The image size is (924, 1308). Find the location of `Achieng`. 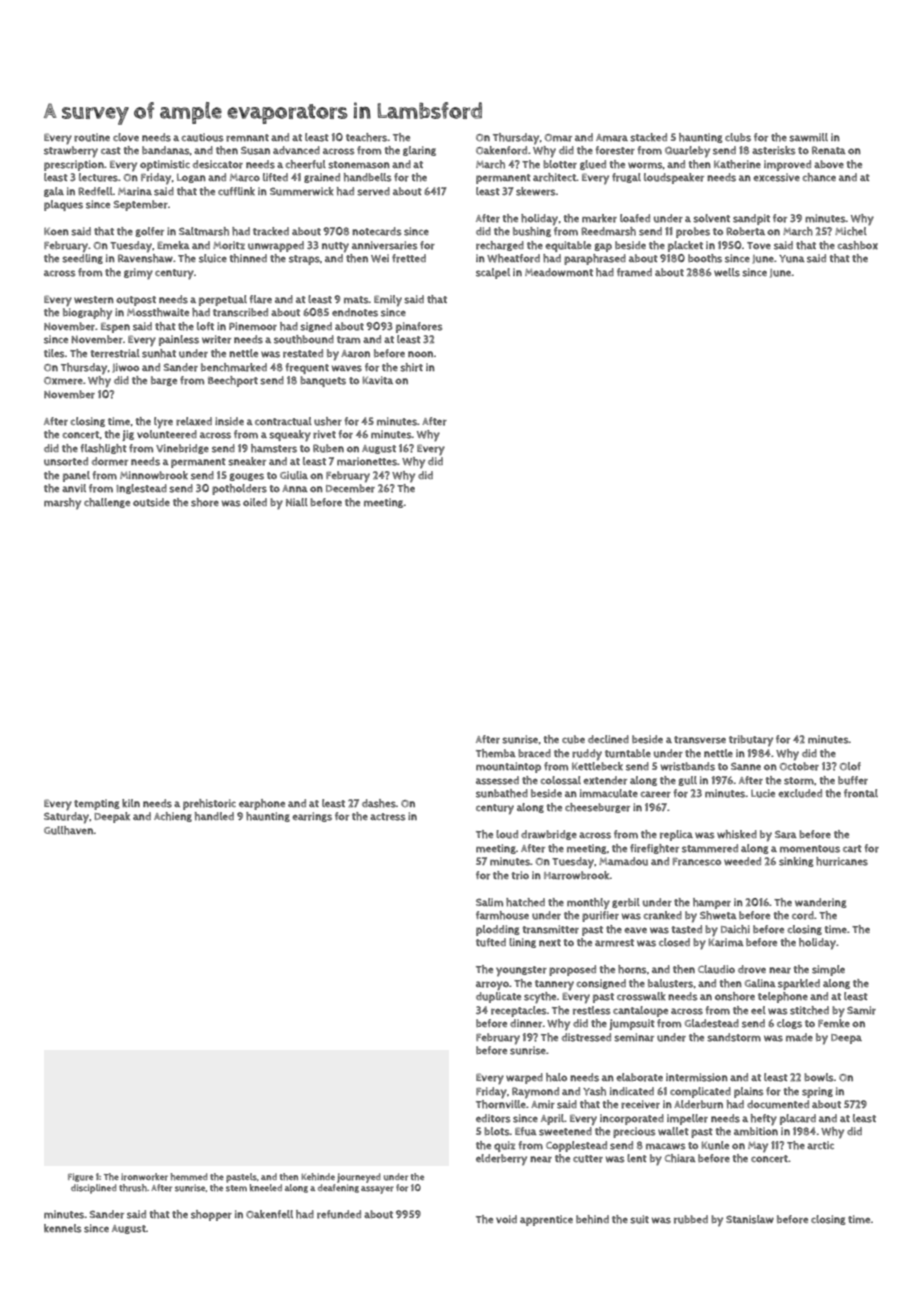

Achieng is located at coordinates (173, 817).
